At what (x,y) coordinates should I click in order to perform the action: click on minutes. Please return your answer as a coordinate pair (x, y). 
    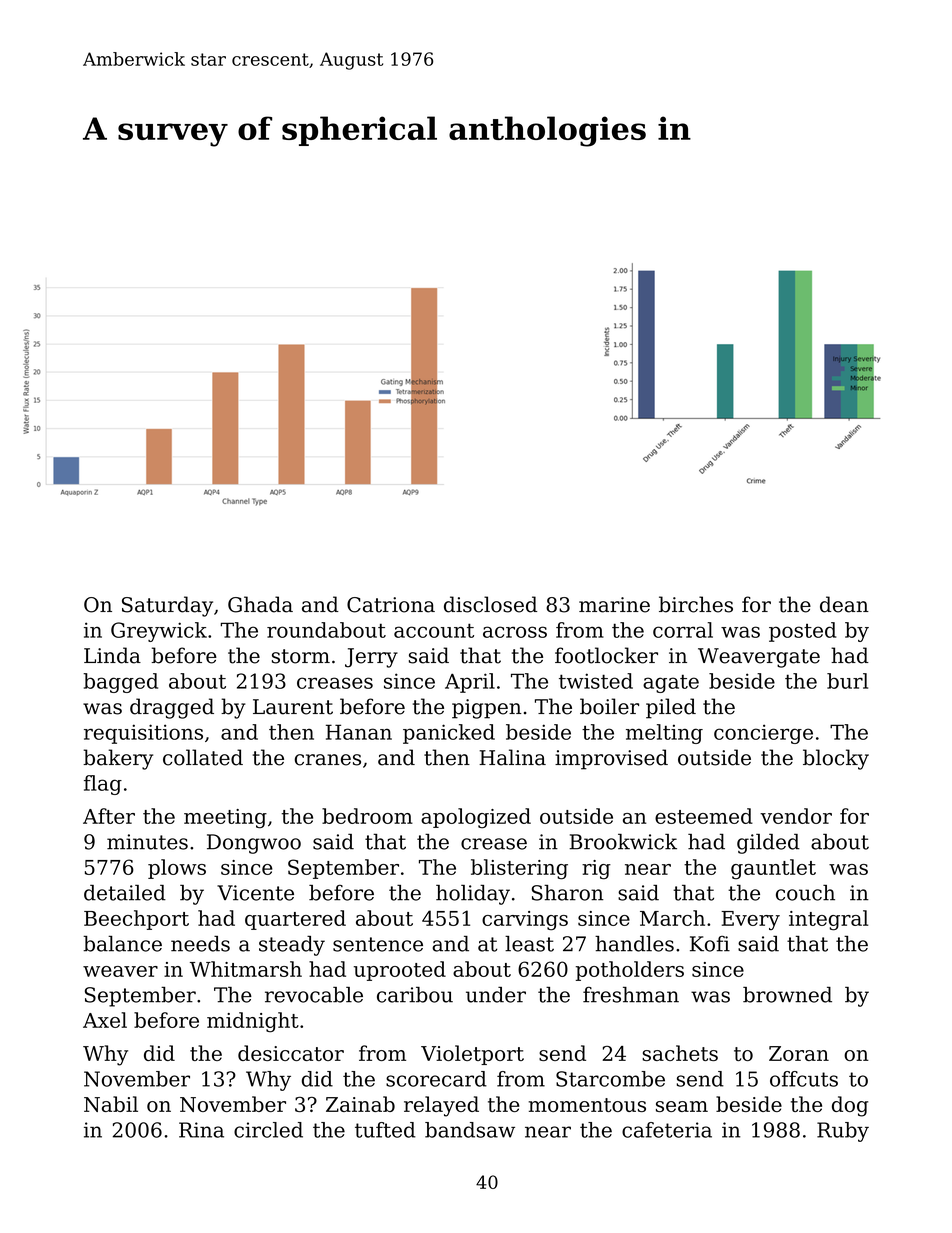
    Looking at the image, I should click on (147, 842).
